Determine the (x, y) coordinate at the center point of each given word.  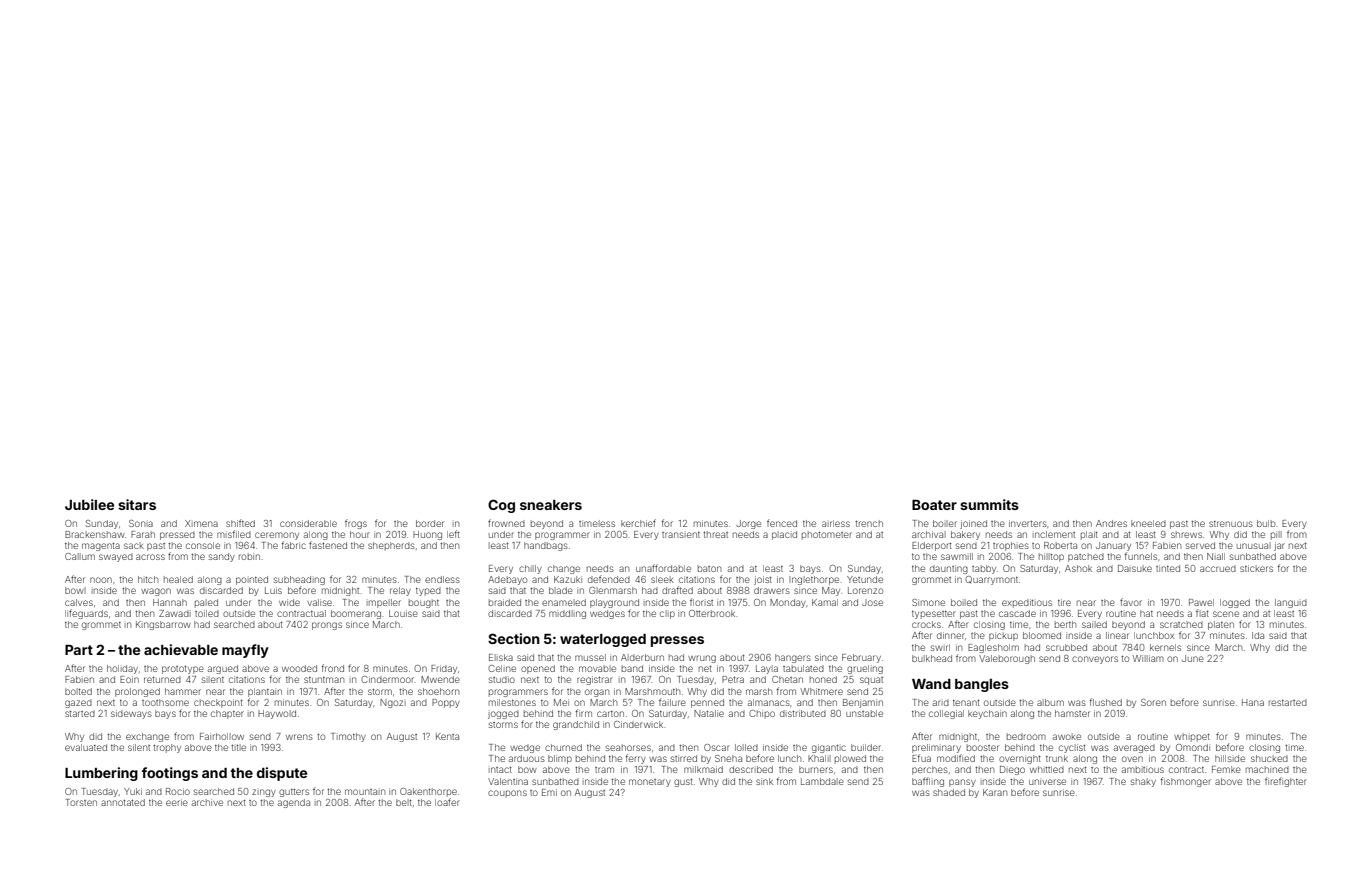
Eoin (129, 679)
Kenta (447, 736)
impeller (384, 603)
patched (1086, 557)
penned (707, 703)
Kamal (825, 602)
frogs (356, 524)
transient (681, 535)
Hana (1253, 702)
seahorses (628, 747)
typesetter (934, 615)
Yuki (133, 791)
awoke (1067, 736)
